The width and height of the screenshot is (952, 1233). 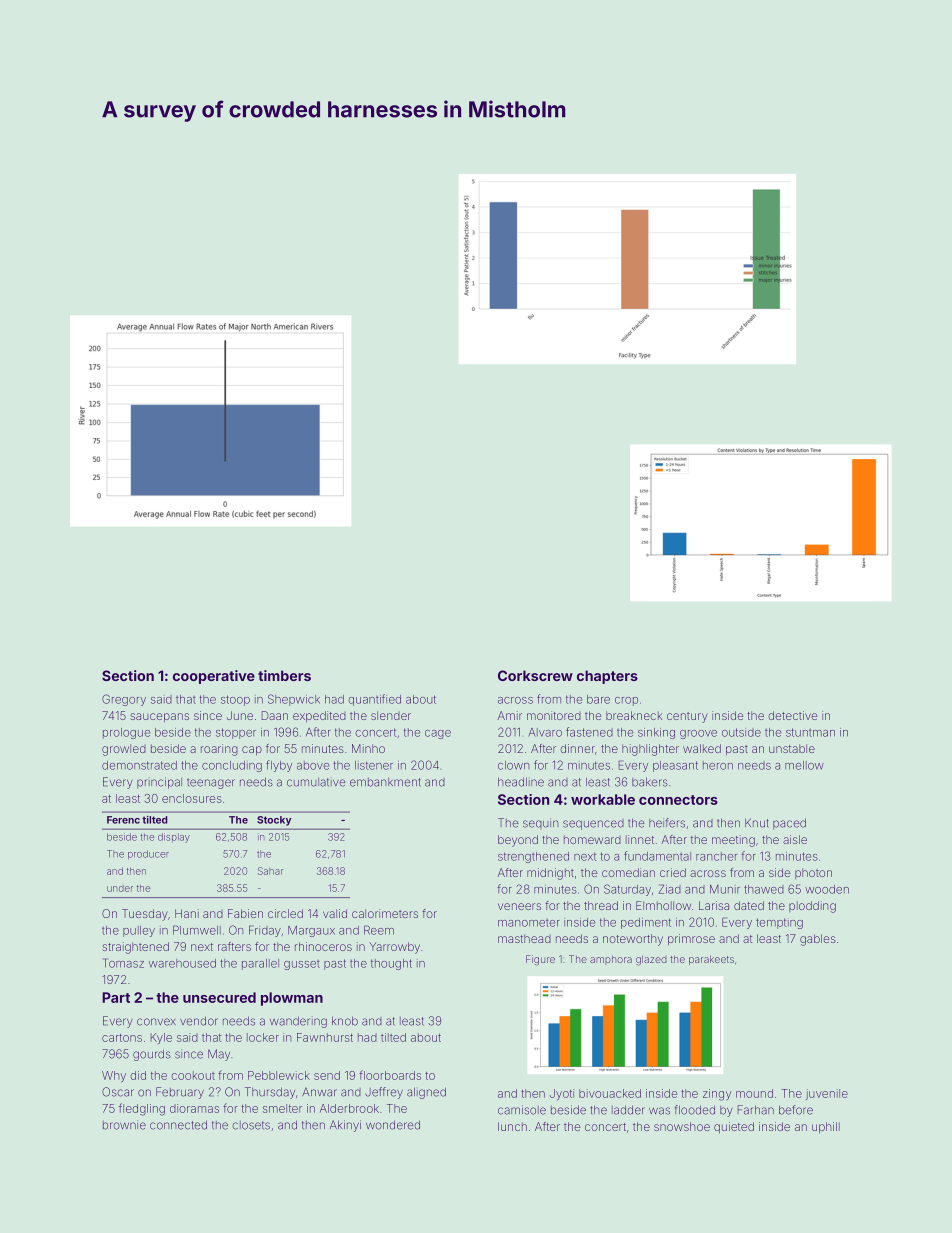 What do you see at coordinates (116, 997) in the screenshot?
I see `Part` at bounding box center [116, 997].
